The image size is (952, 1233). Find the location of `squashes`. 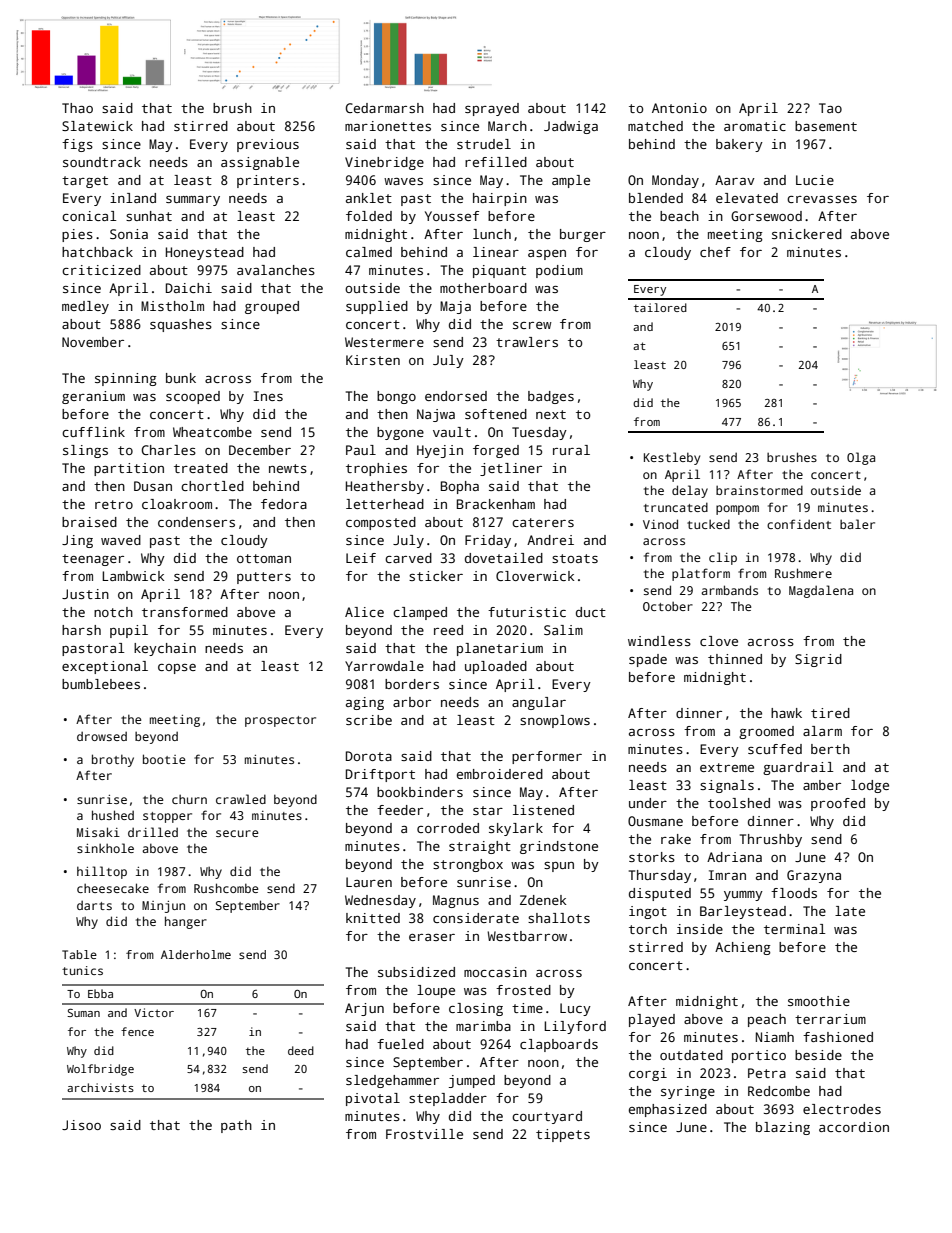

squashes is located at coordinates (181, 325).
